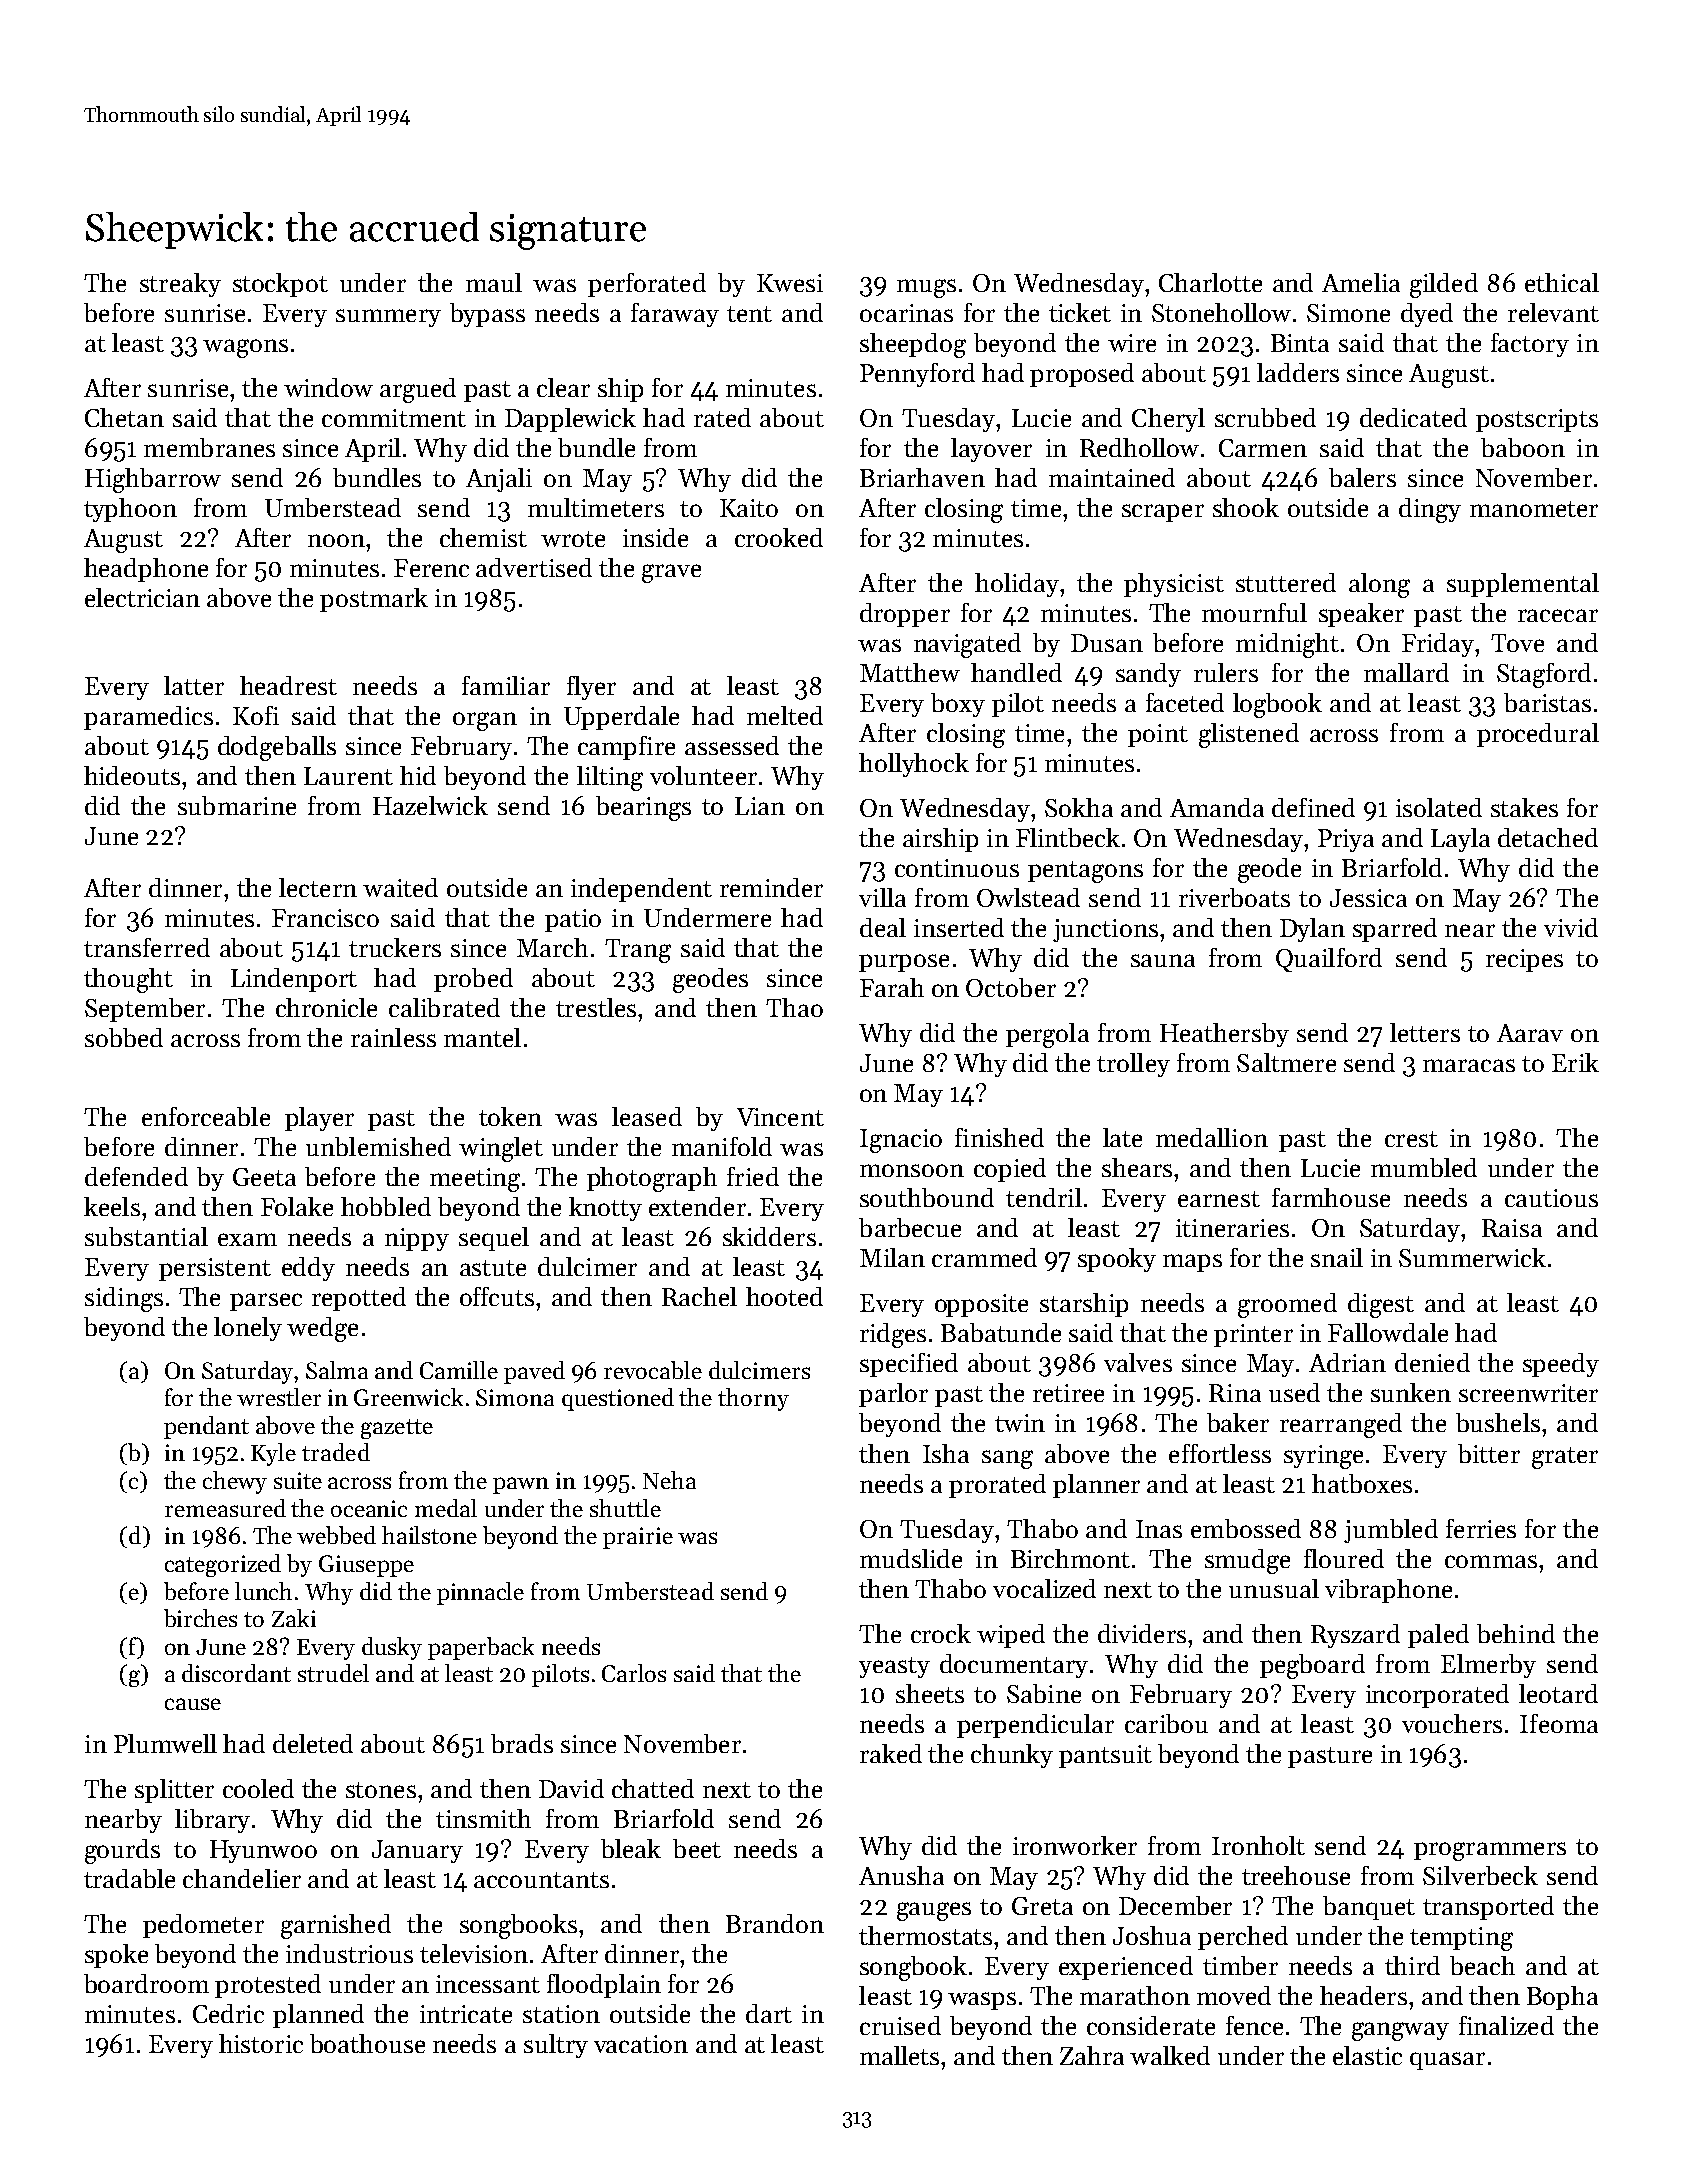  I want to click on boathouse, so click(367, 2043).
